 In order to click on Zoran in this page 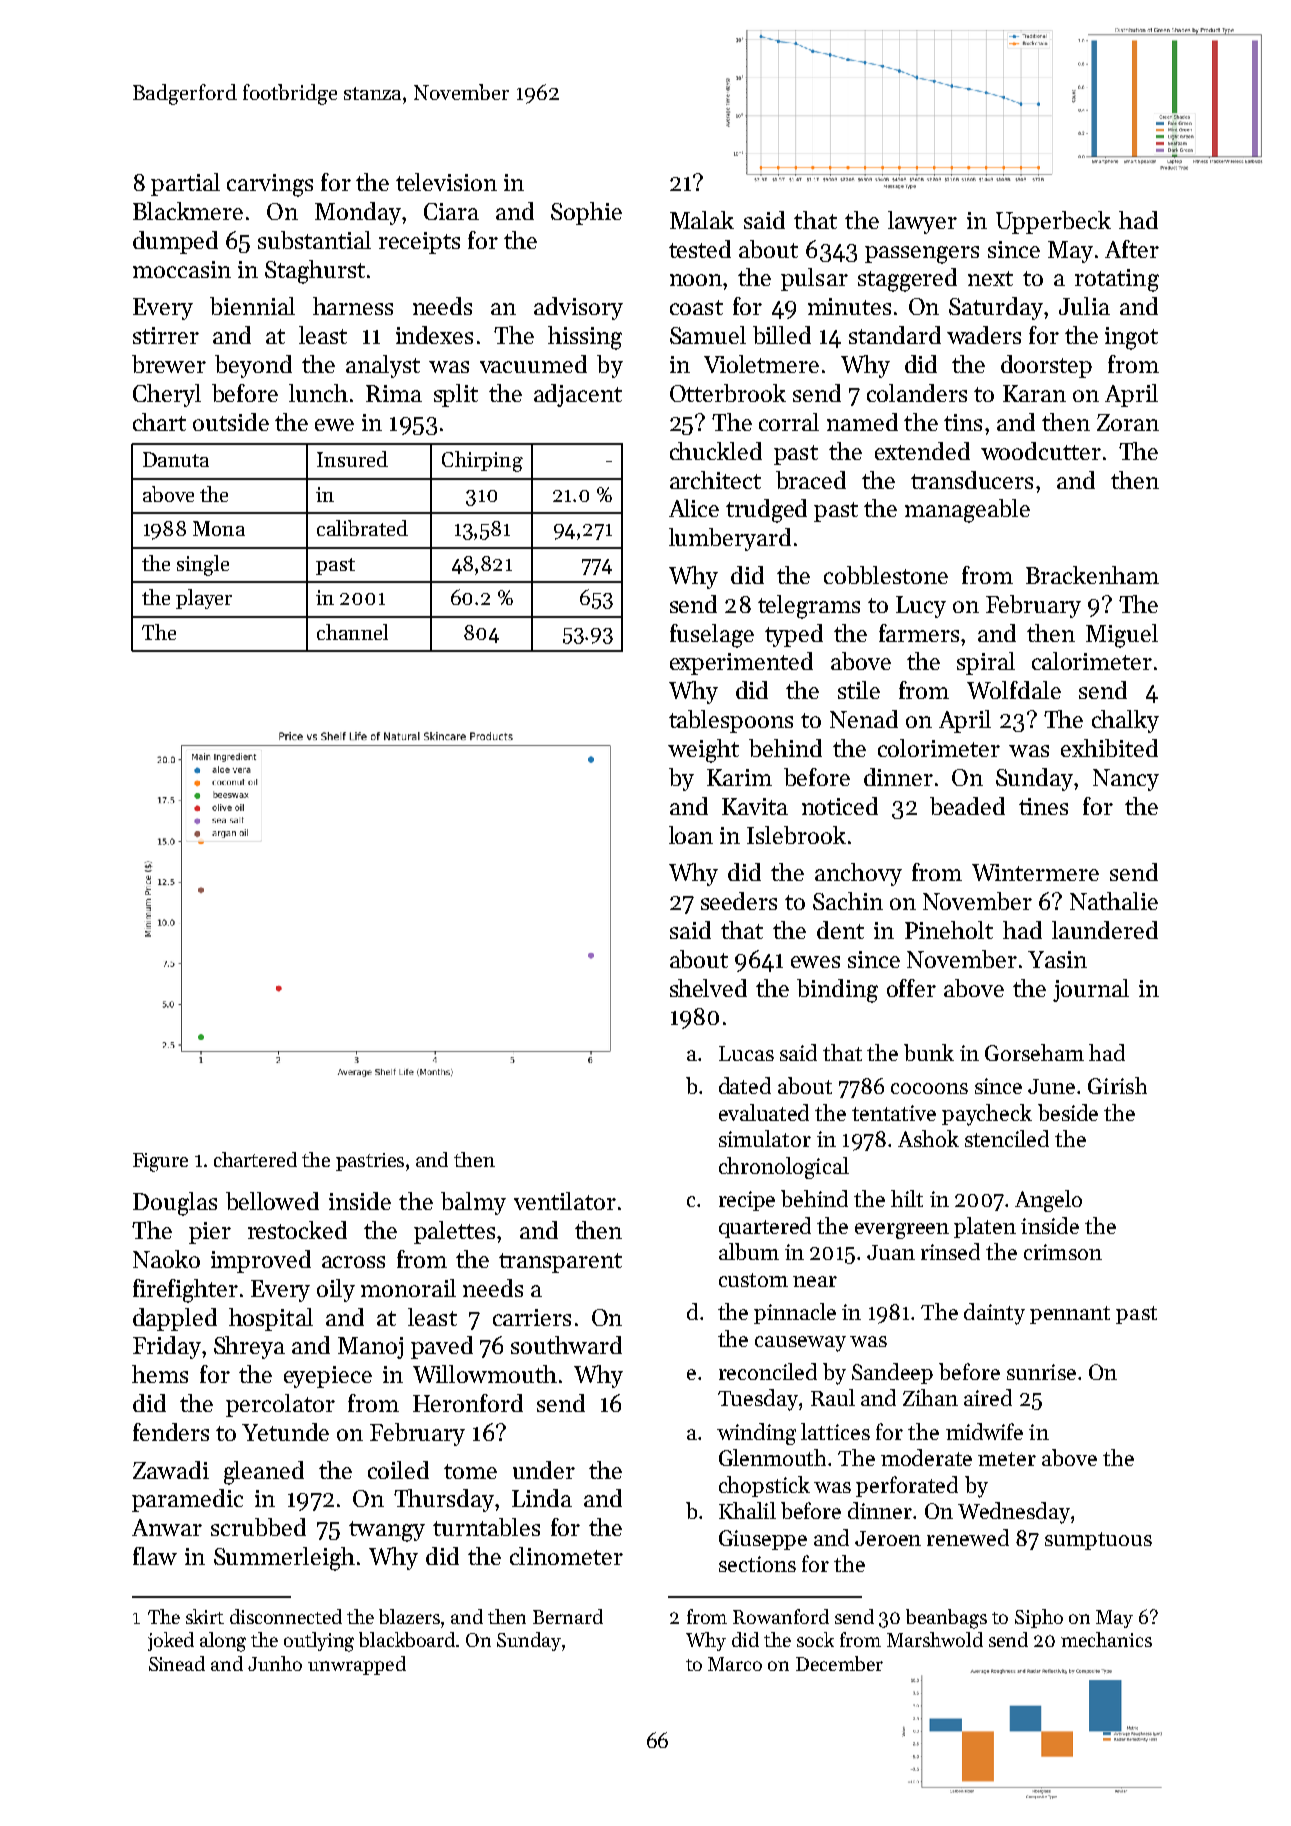, I will do `click(1128, 422)`.
